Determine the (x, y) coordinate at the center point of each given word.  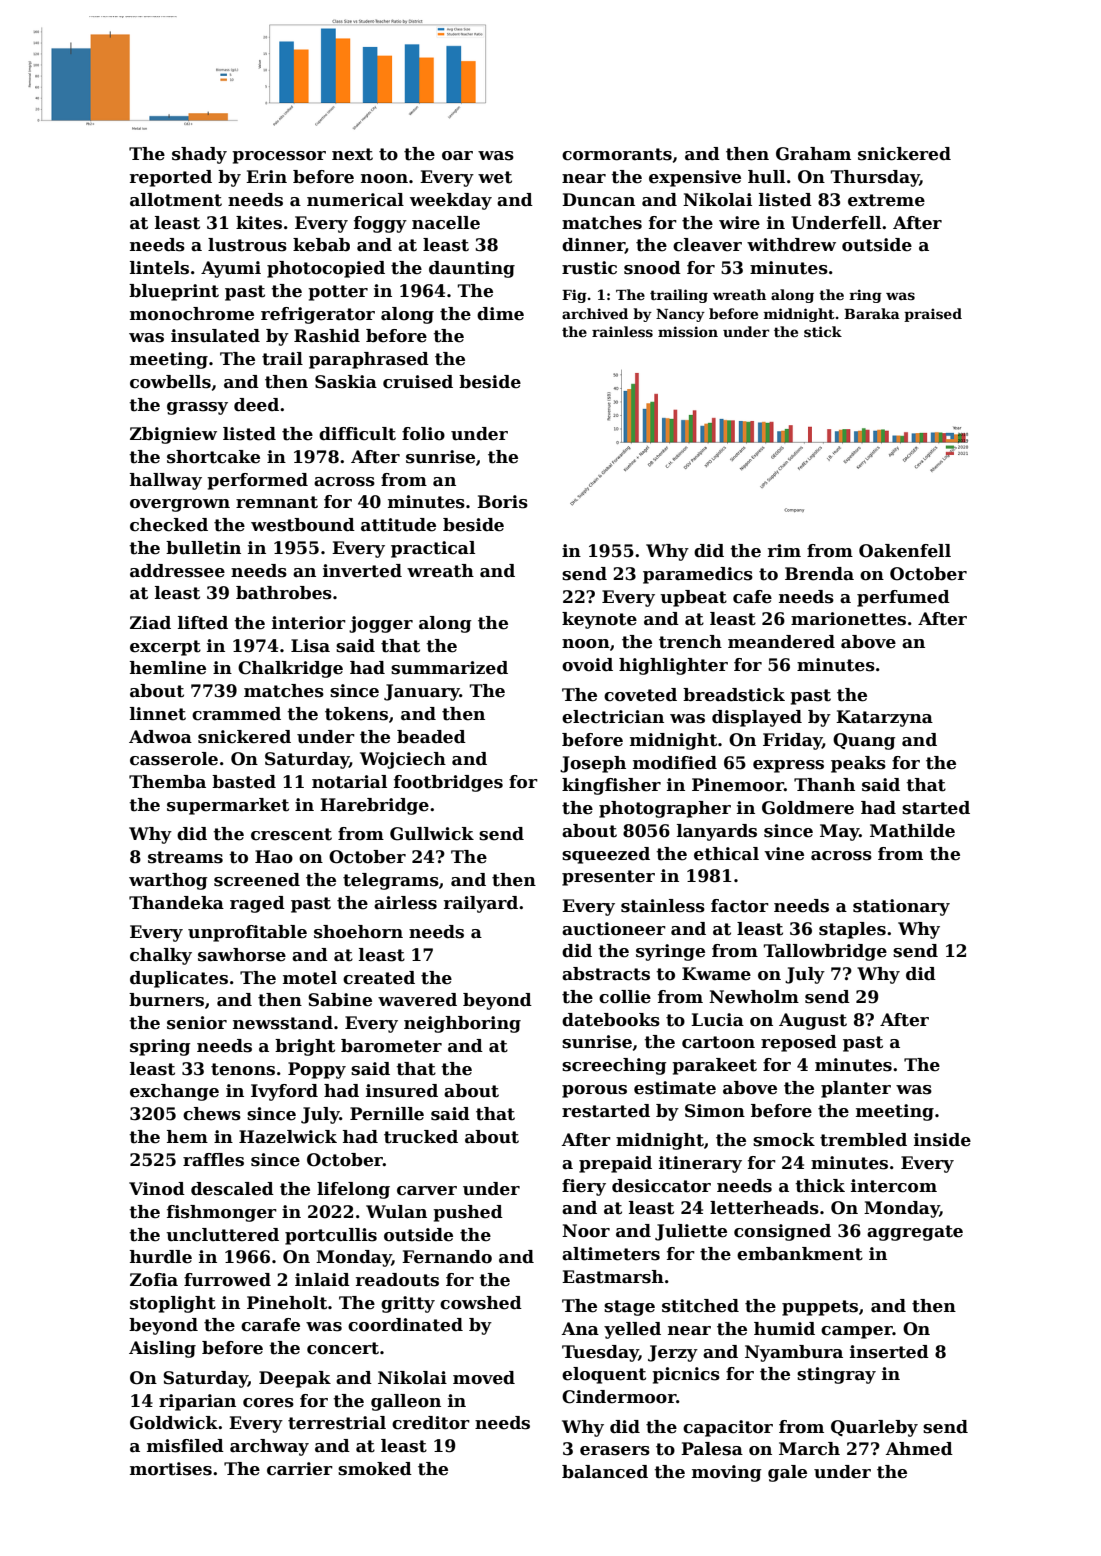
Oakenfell (905, 551)
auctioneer (614, 929)
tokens (356, 714)
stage (629, 1308)
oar (457, 156)
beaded (431, 737)
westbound (303, 525)
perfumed (903, 598)
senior (197, 1023)
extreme (886, 200)
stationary (901, 907)
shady (199, 155)
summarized (449, 668)
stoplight (173, 1304)
